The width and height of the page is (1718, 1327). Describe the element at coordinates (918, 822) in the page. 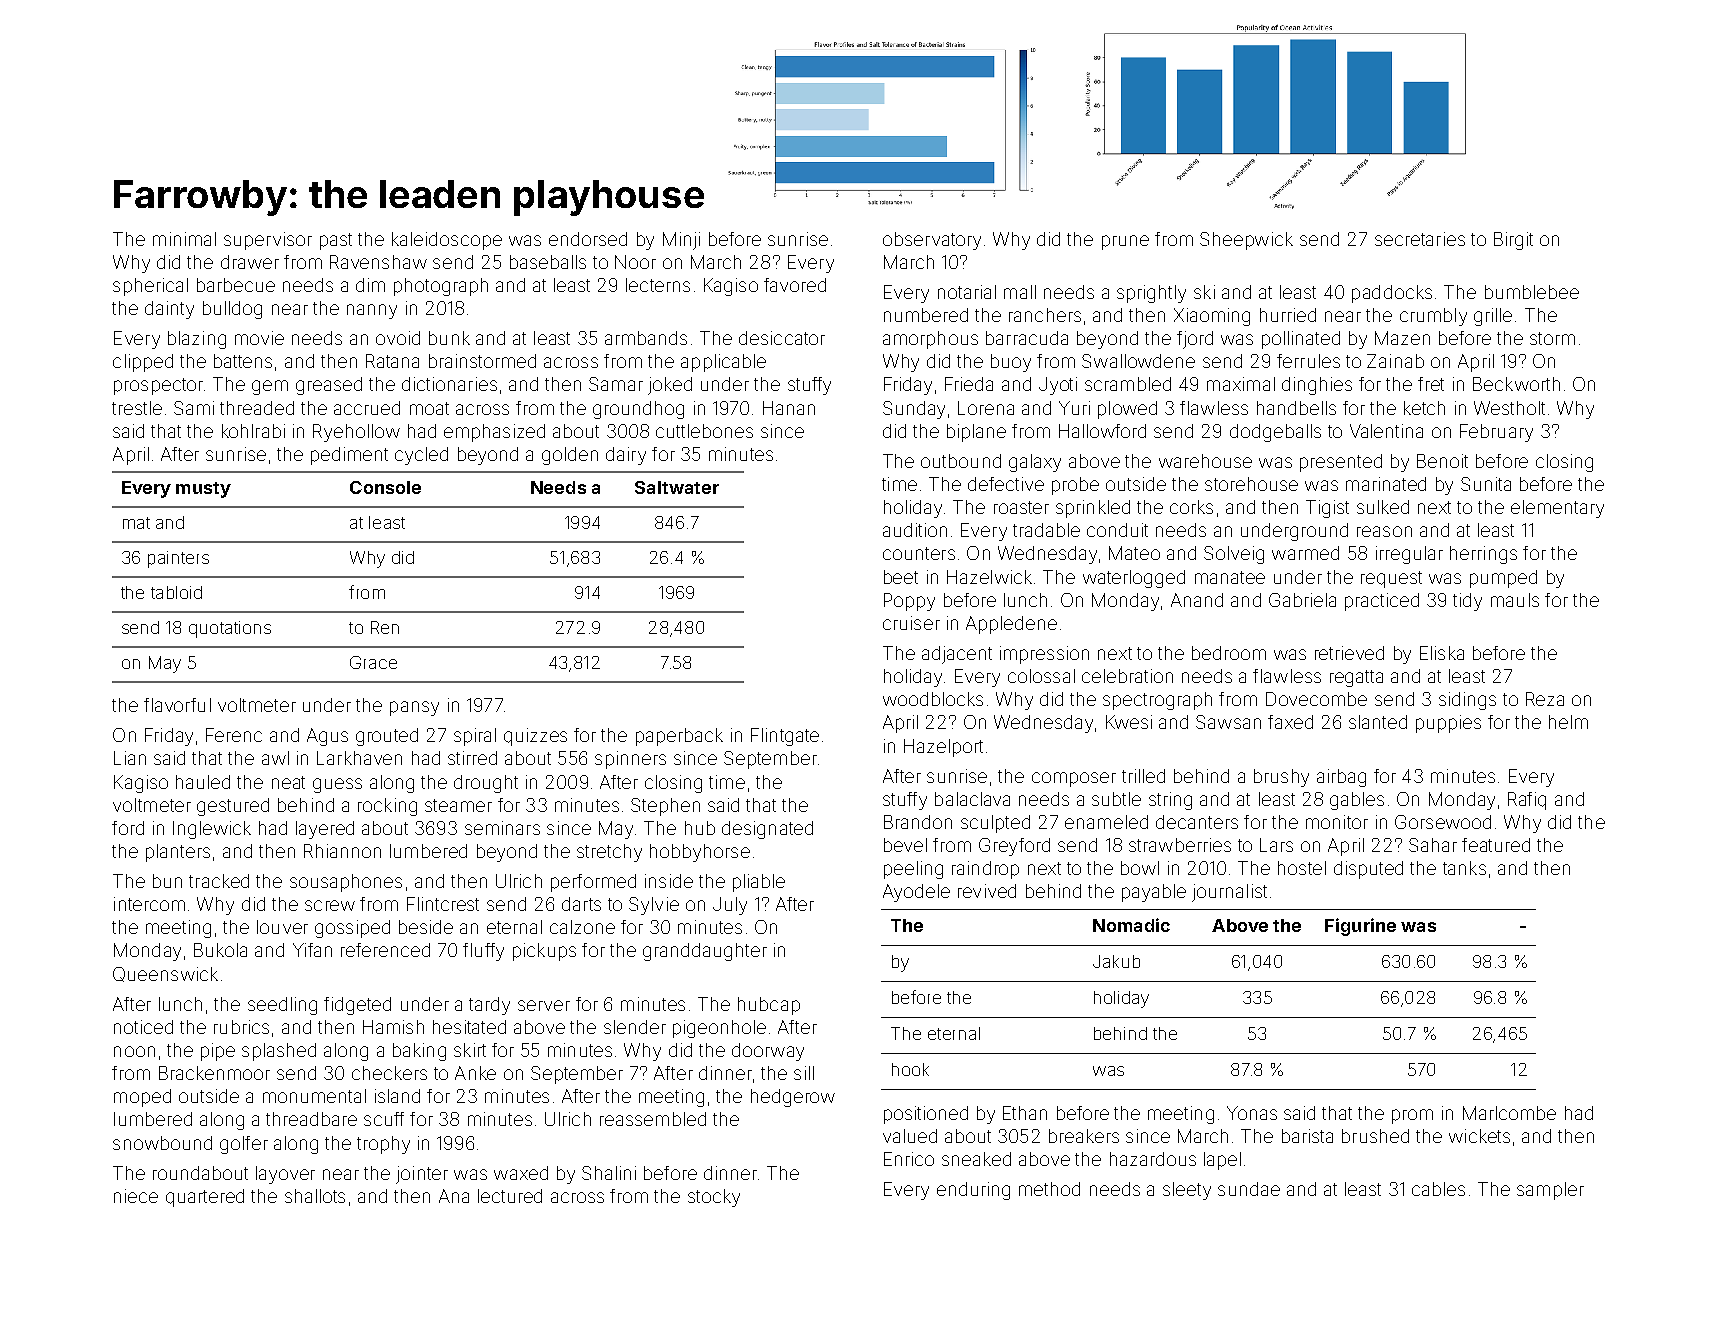

I see `Brandon` at that location.
